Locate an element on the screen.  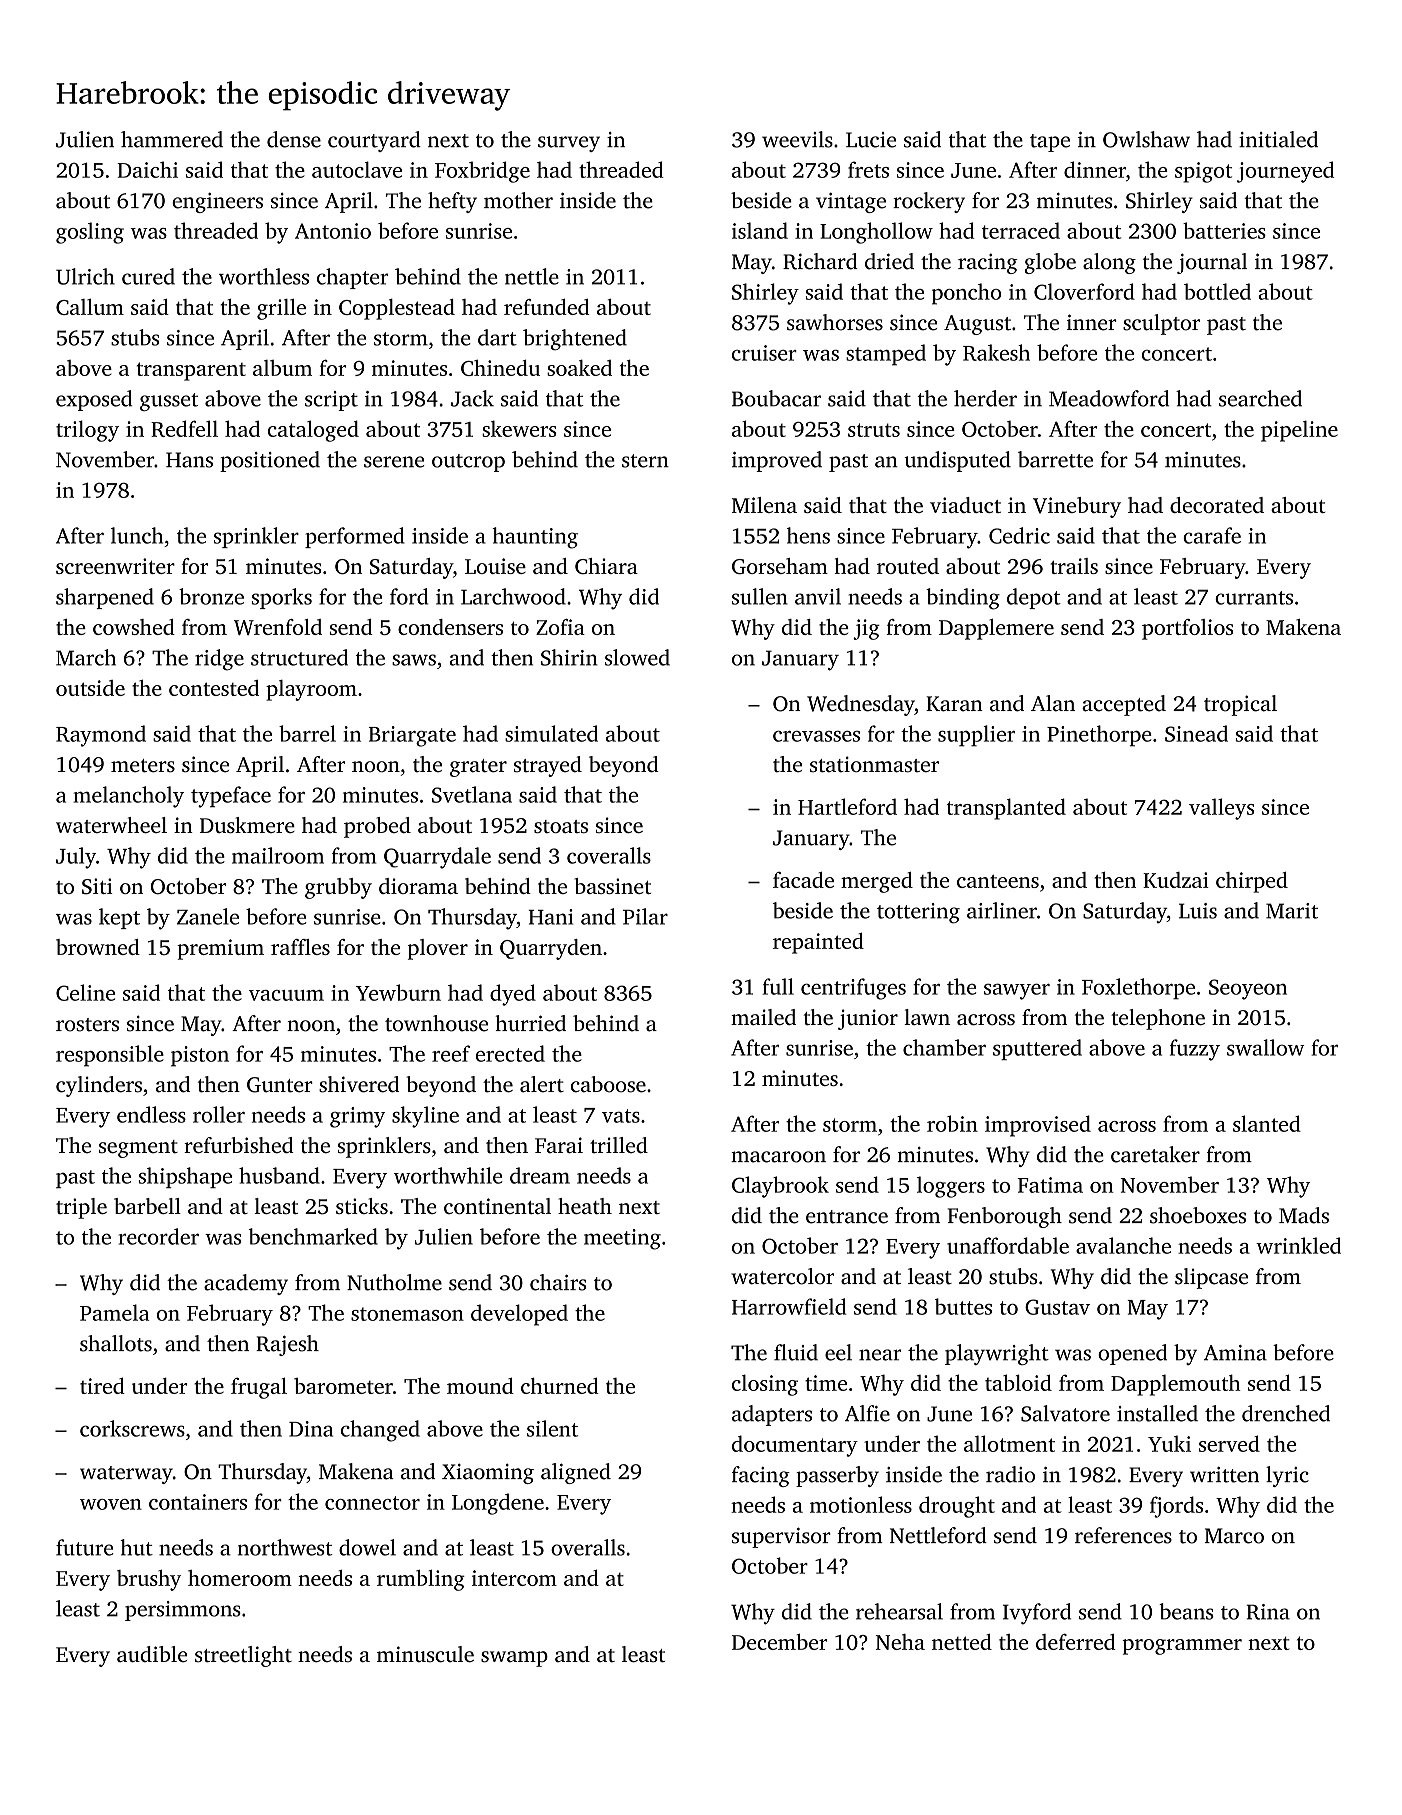
initialed is located at coordinates (1278, 139).
